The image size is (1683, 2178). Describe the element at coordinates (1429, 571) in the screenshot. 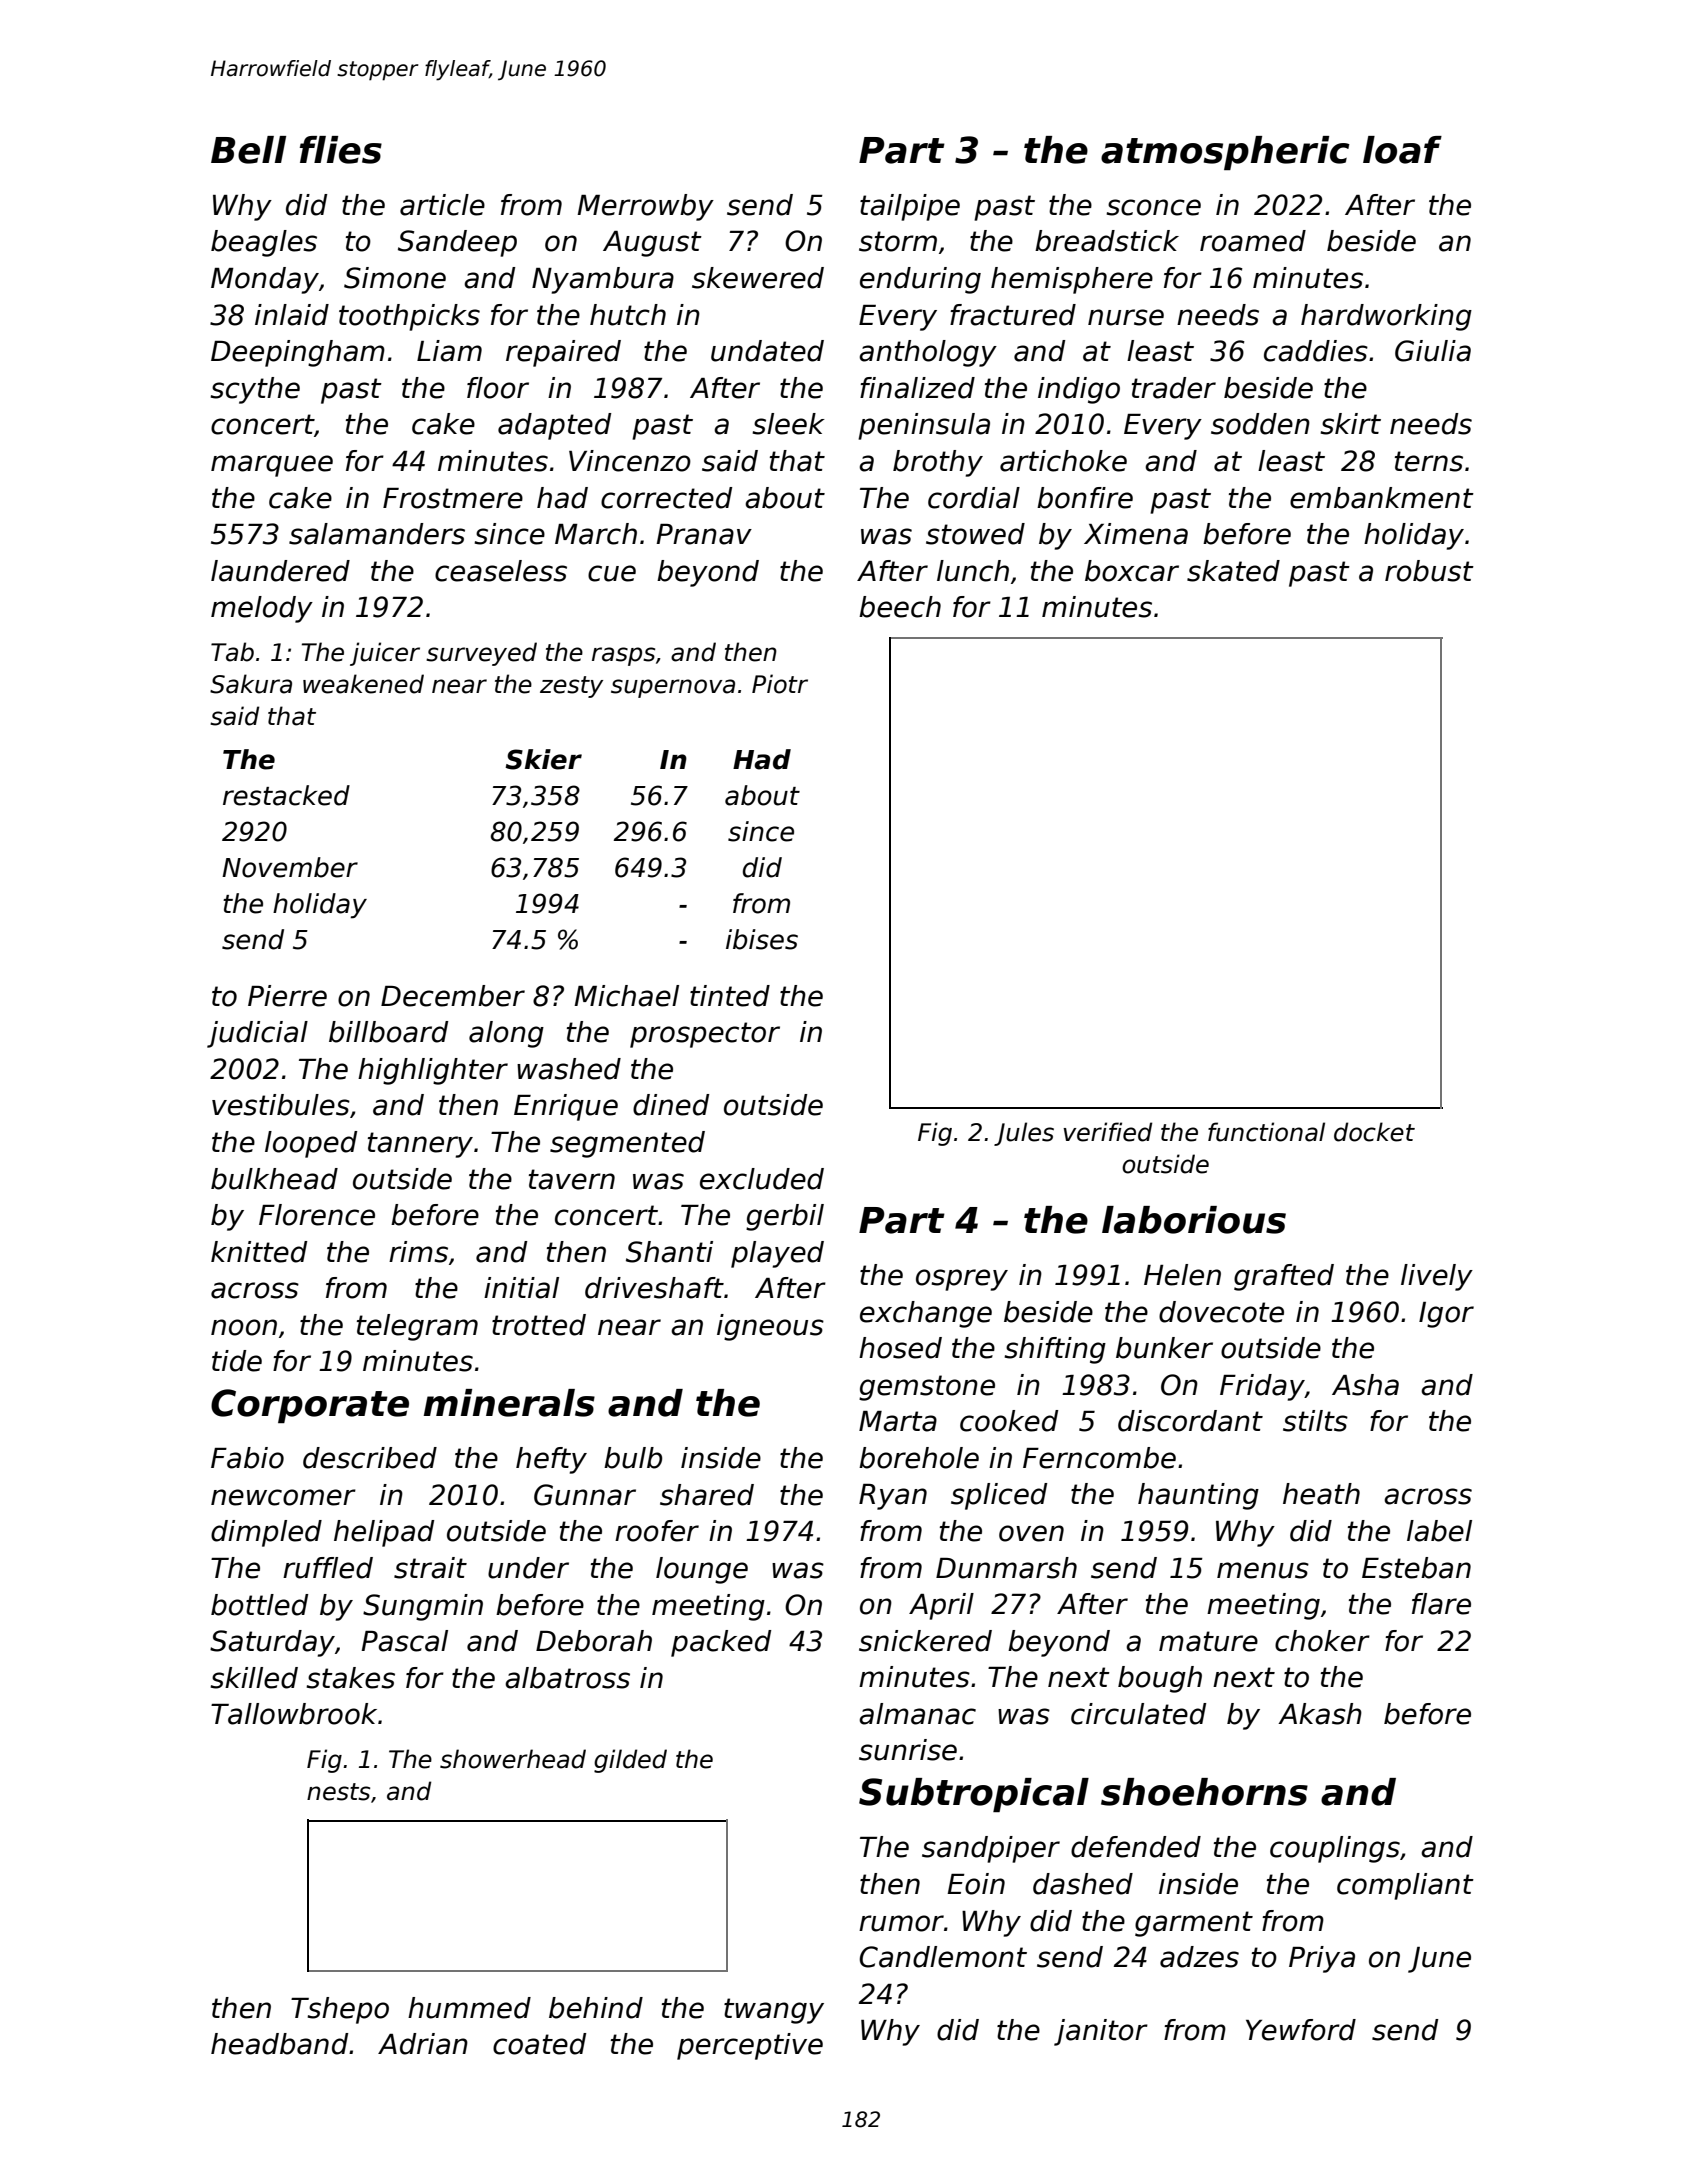

I see `robust` at that location.
